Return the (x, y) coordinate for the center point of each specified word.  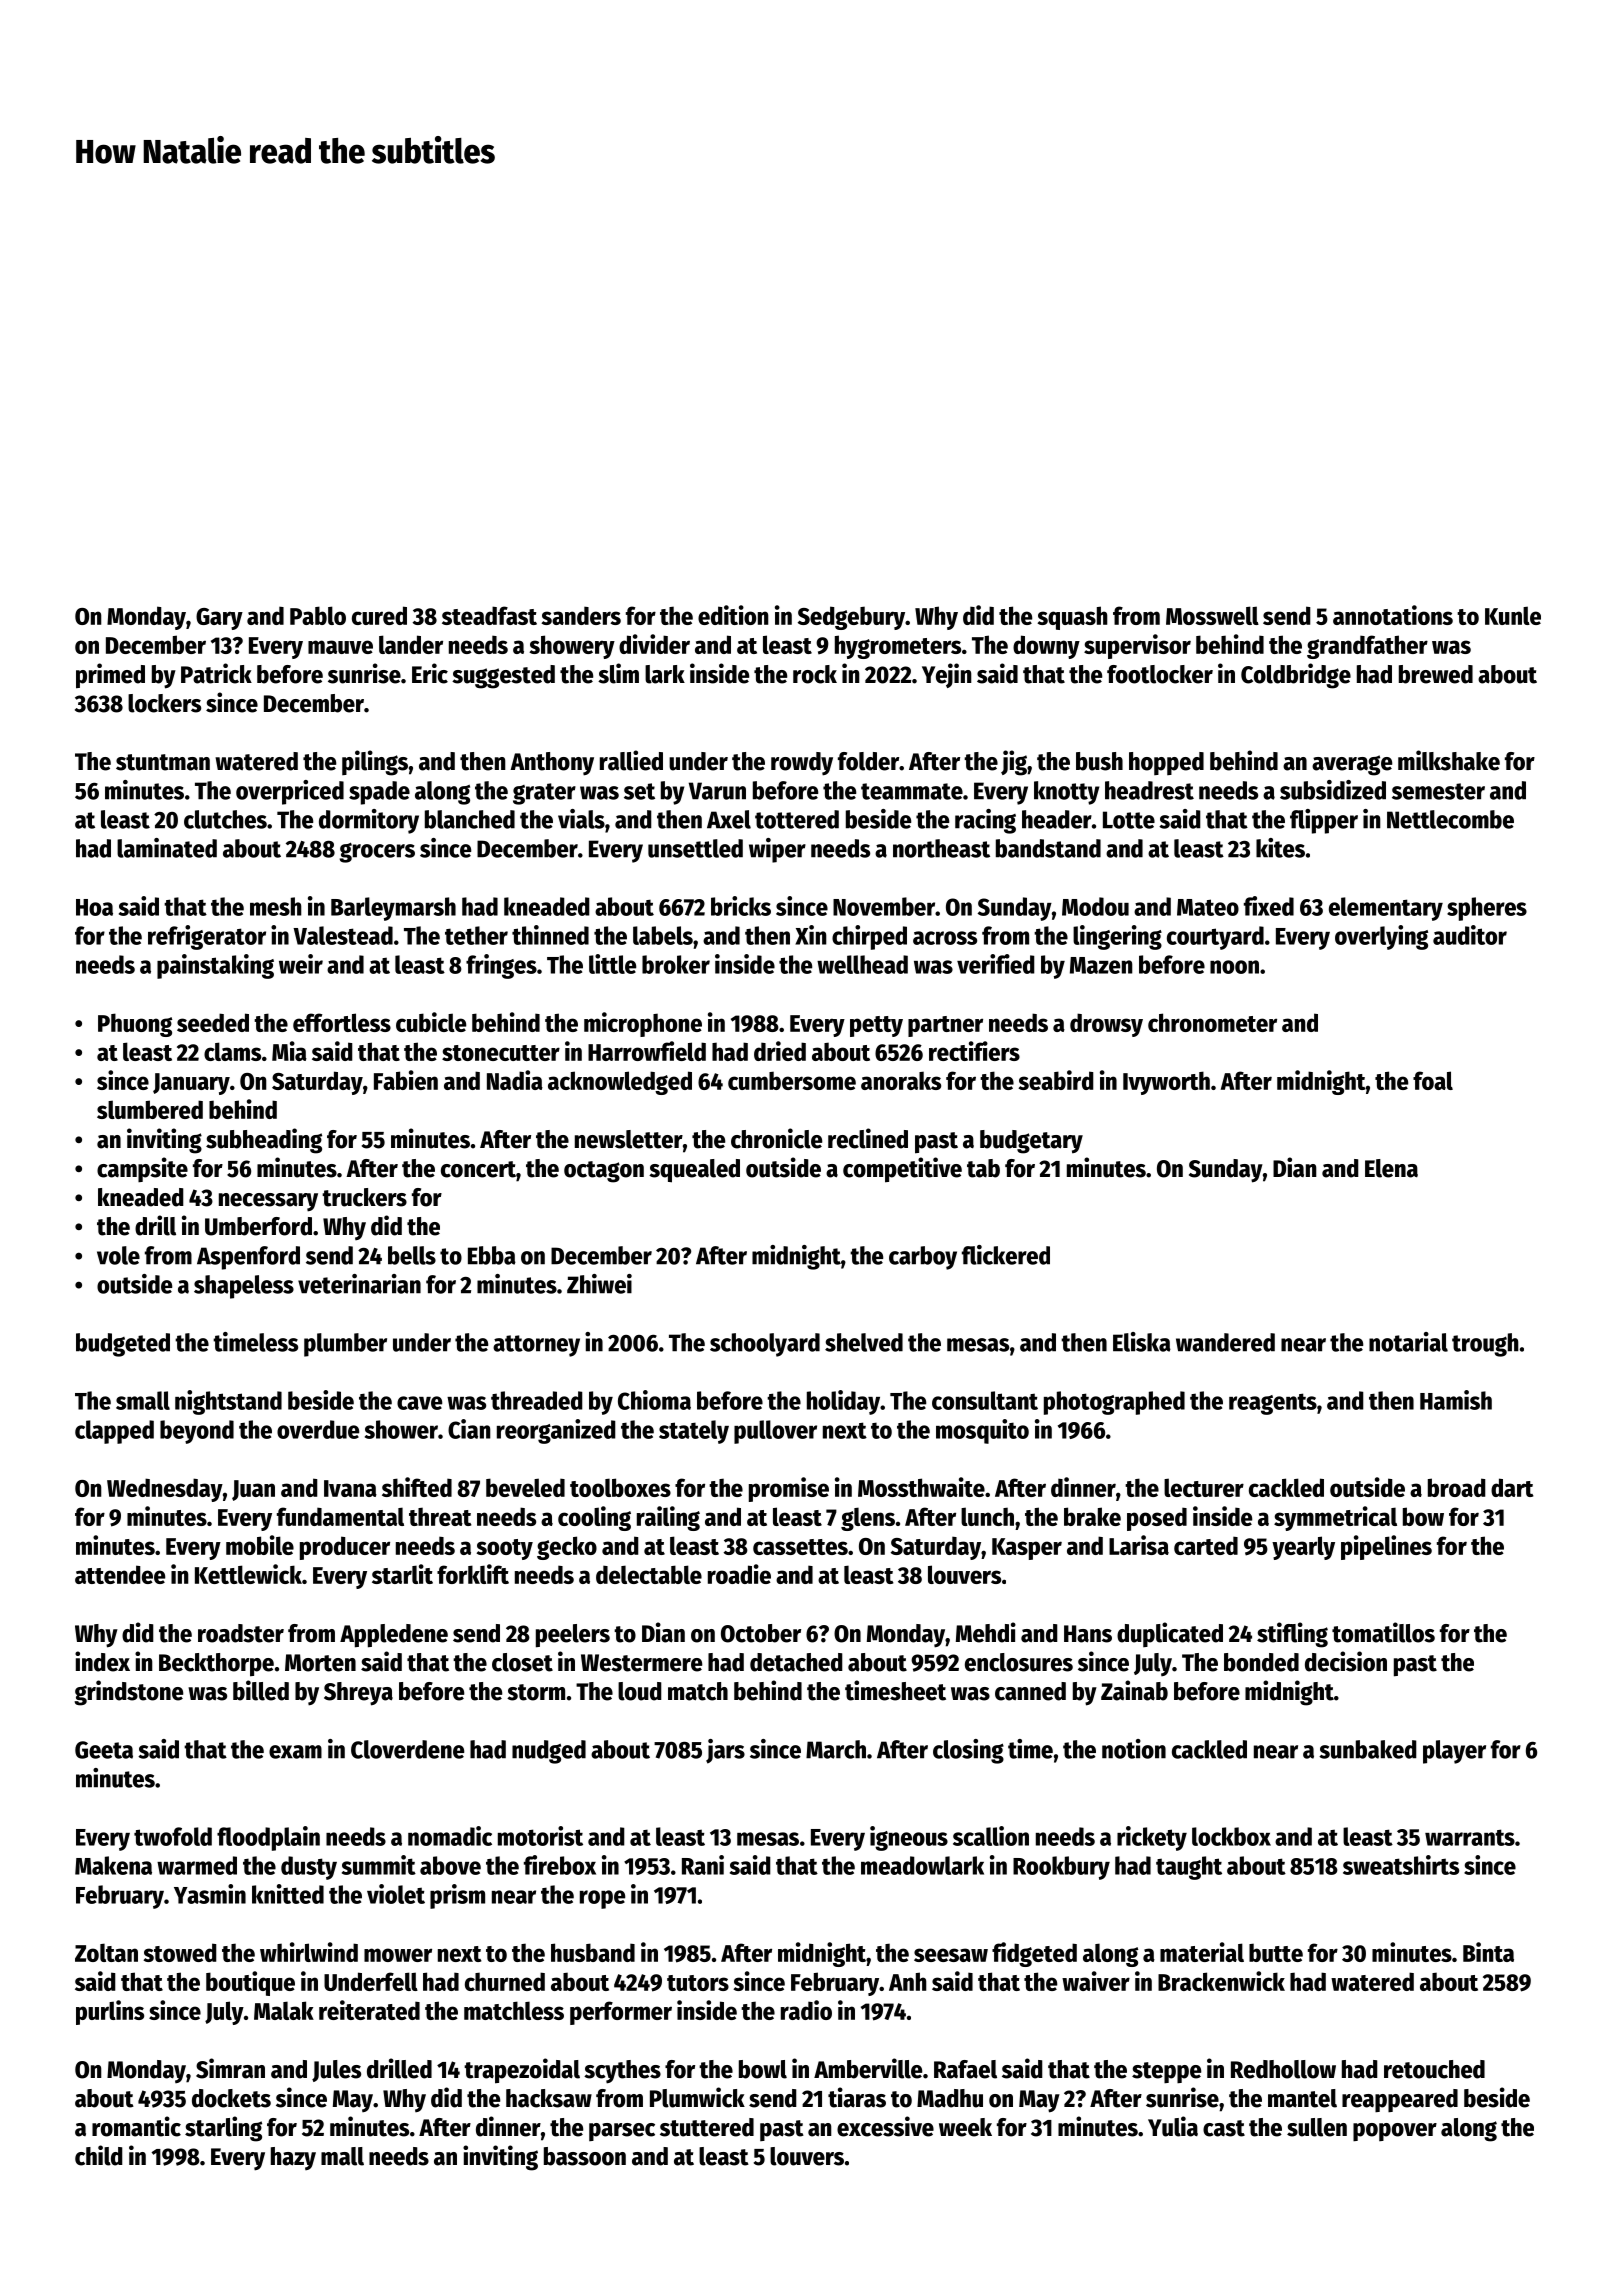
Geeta (104, 1750)
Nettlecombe (1450, 819)
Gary (219, 619)
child (99, 2155)
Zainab (1134, 1690)
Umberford (258, 1226)
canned (1030, 1691)
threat (440, 1516)
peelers (573, 1636)
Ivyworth (1166, 1083)
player (1454, 1752)
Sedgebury (851, 618)
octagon (604, 1172)
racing (985, 821)
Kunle (1513, 615)
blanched (470, 819)
